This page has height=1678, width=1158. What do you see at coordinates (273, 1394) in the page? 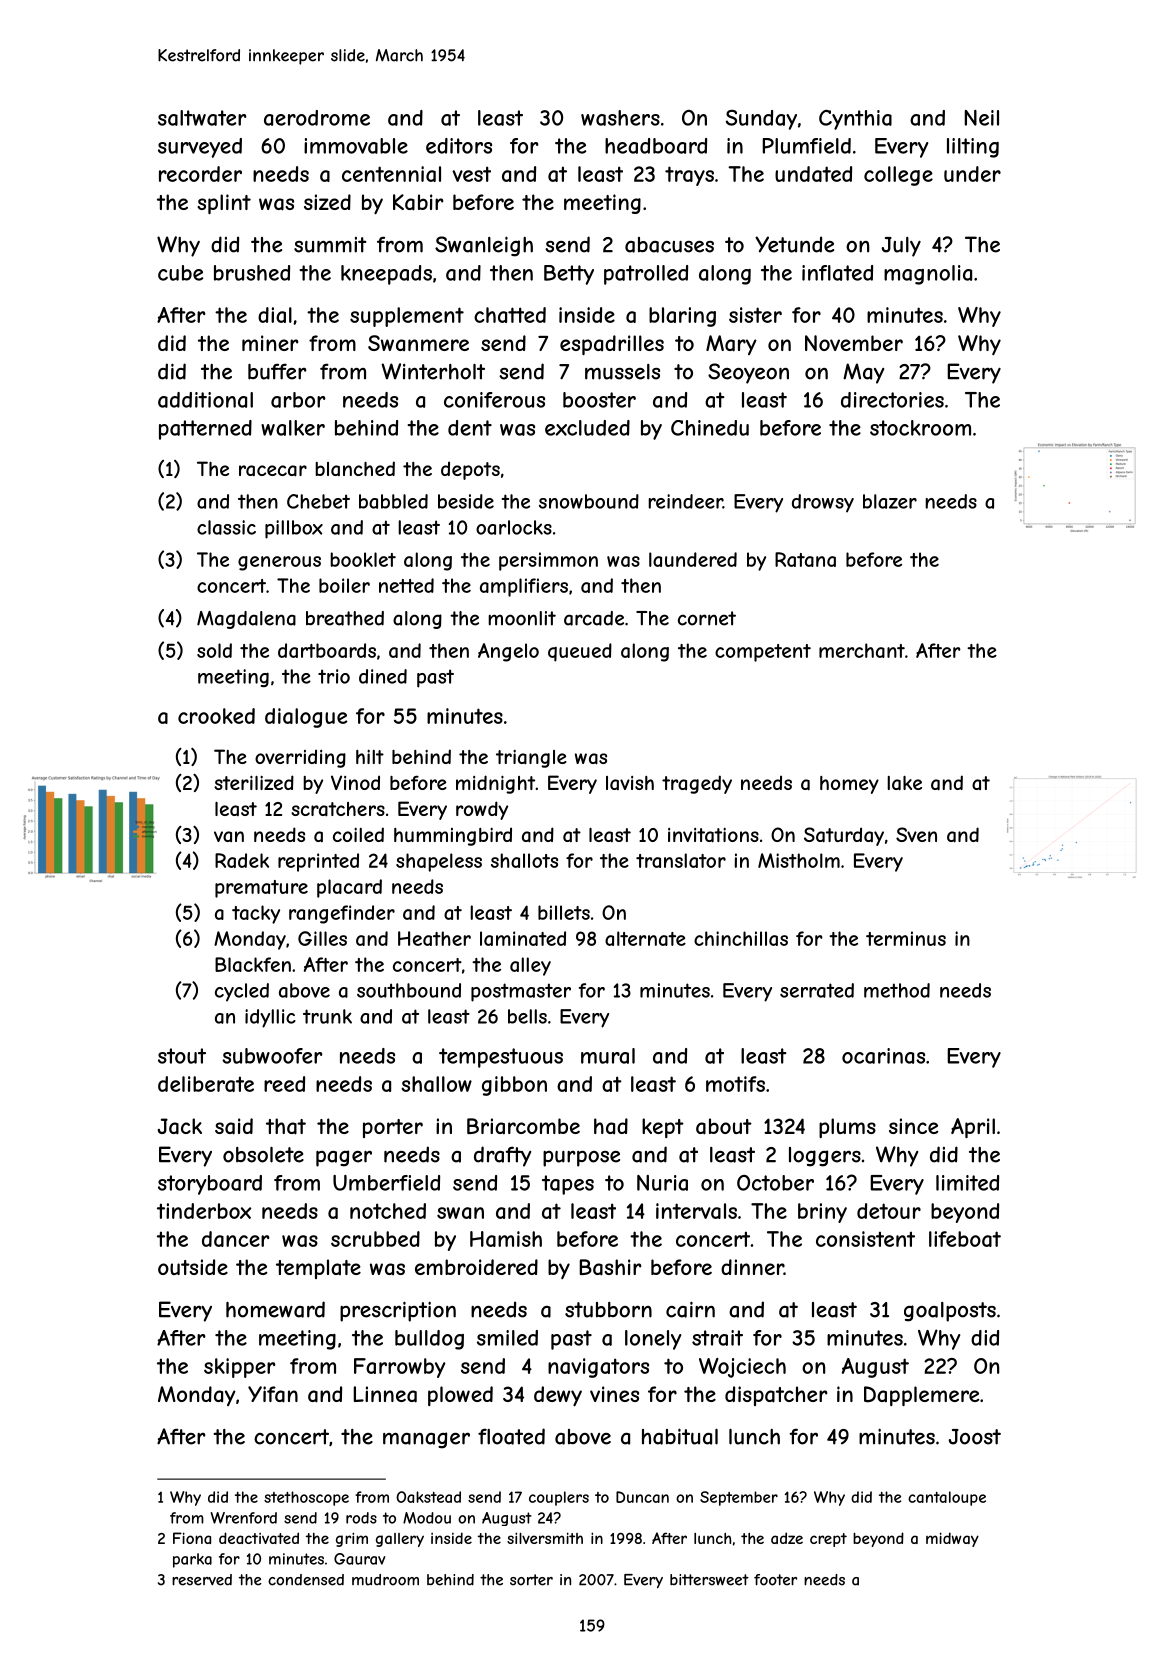
I see `Yifan` at bounding box center [273, 1394].
